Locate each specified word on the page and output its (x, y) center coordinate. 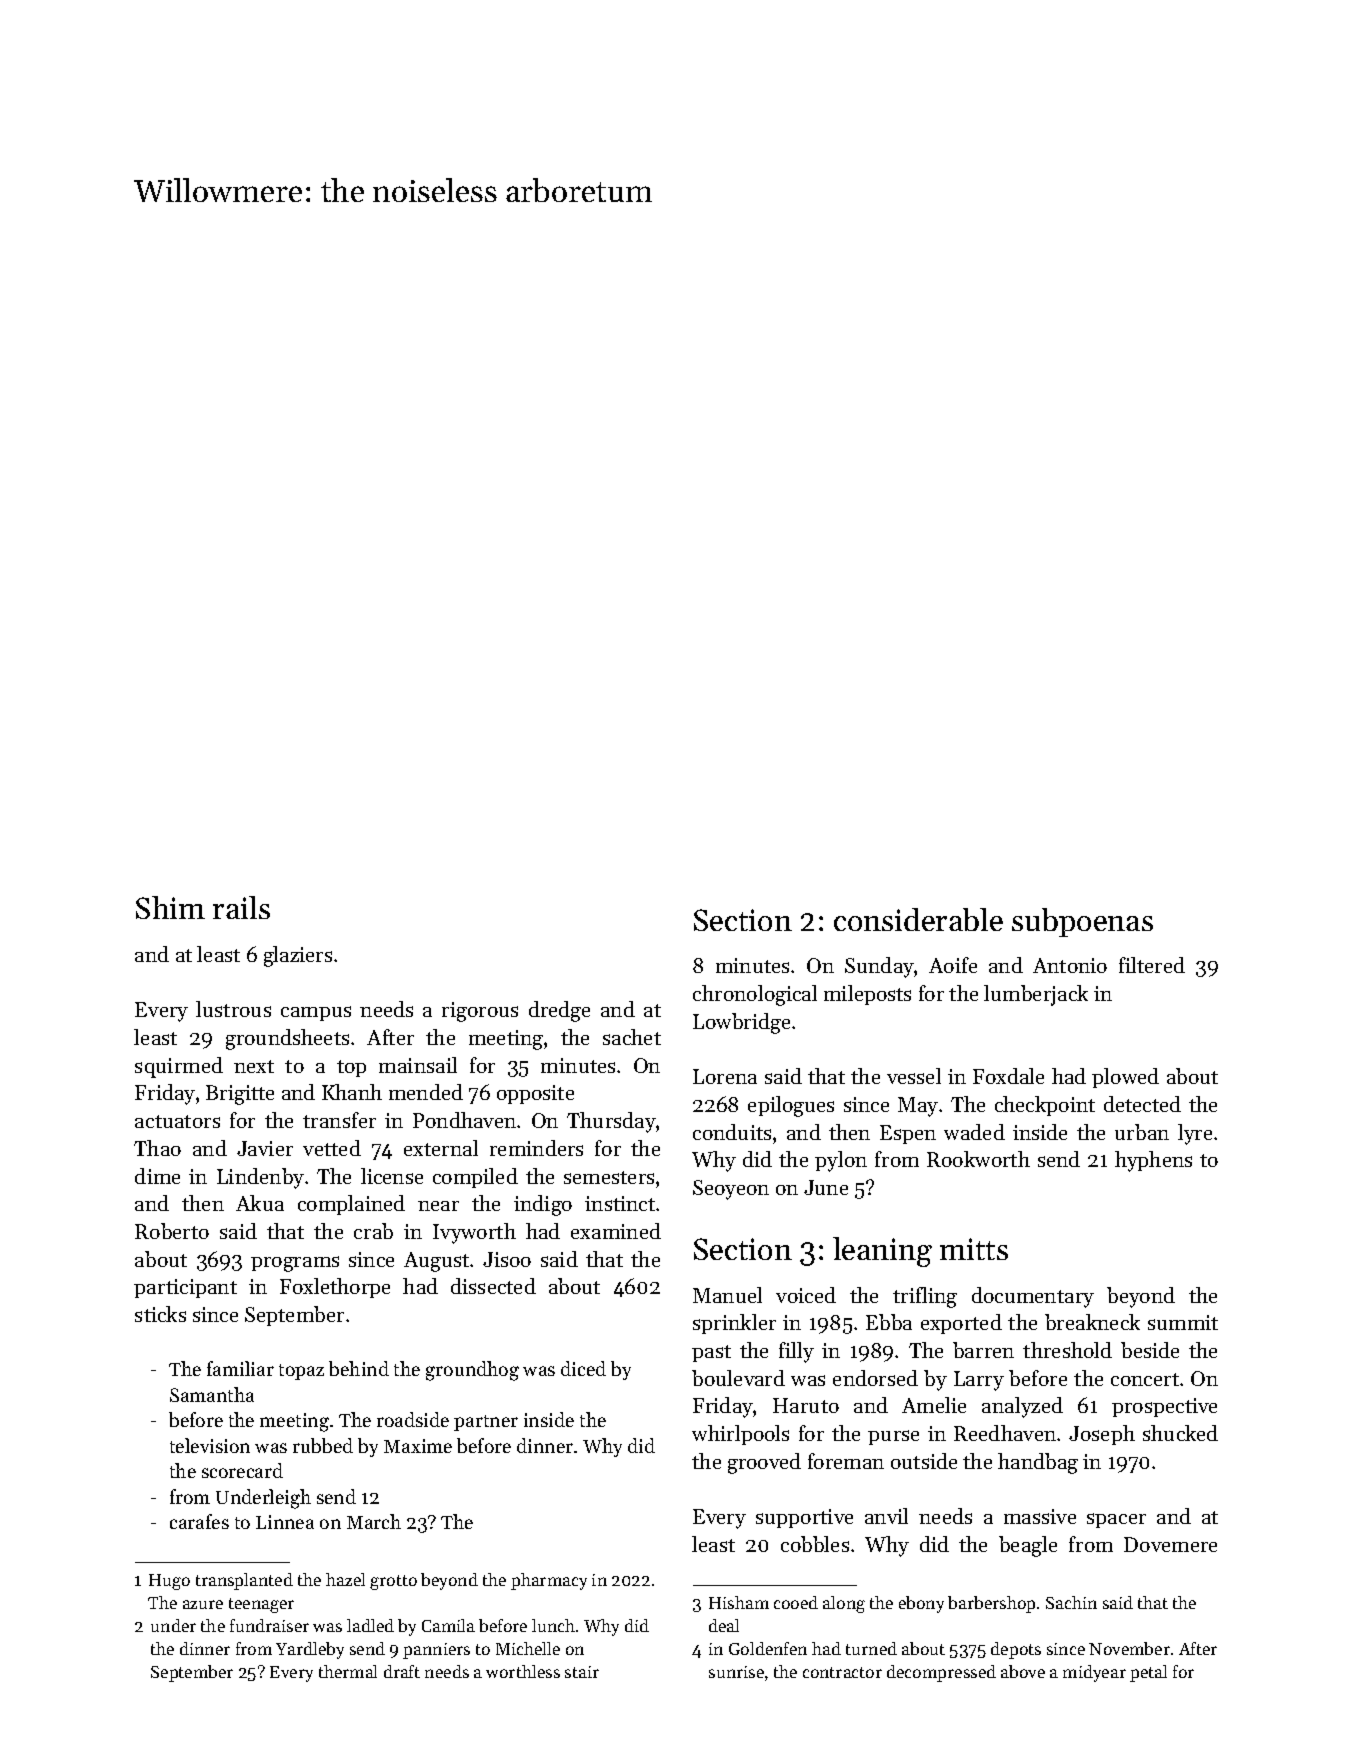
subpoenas (1082, 922)
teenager (261, 1605)
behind (359, 1368)
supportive (804, 1518)
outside (924, 1461)
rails (241, 907)
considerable (918, 919)
